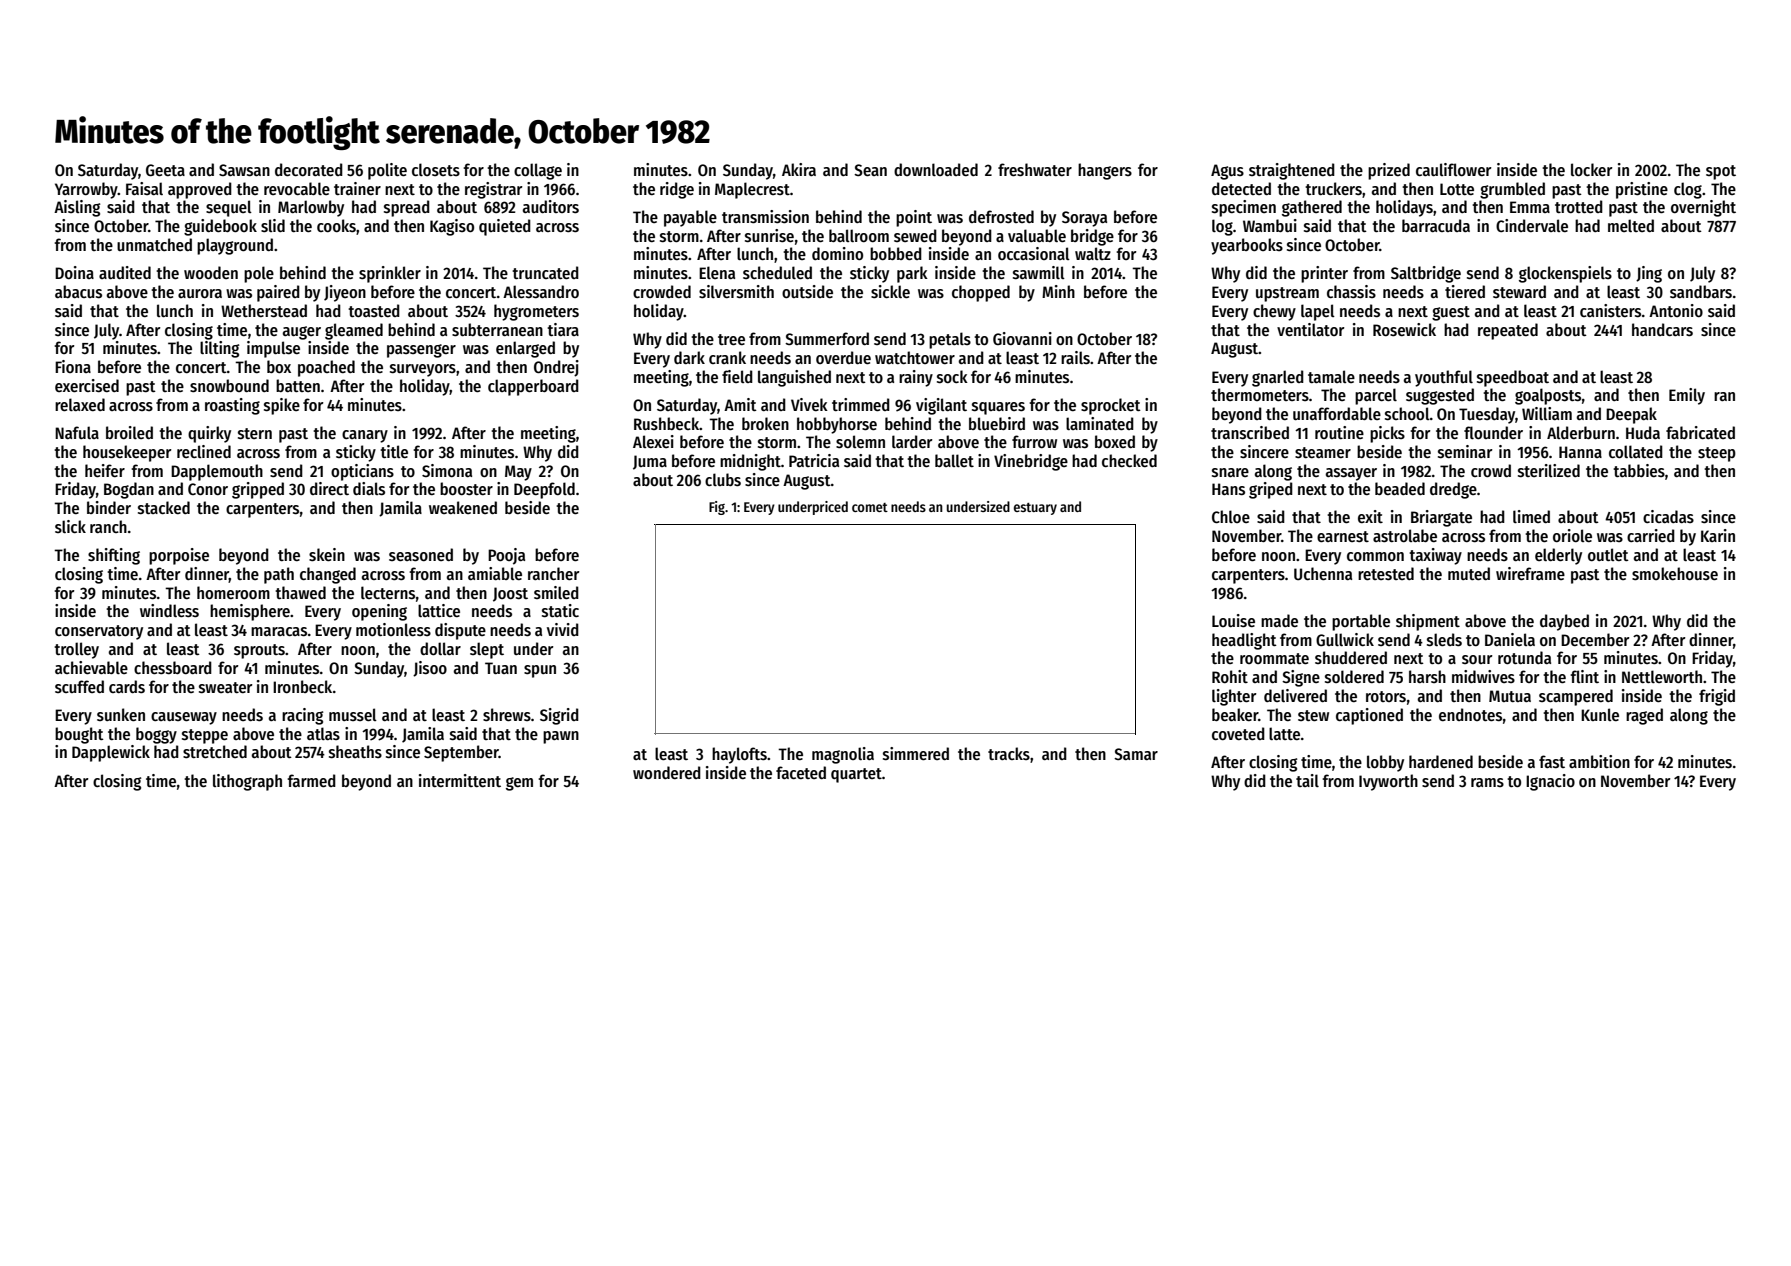 The height and width of the screenshot is (1266, 1791). Describe the element at coordinates (179, 556) in the screenshot. I see `porpoise` at that location.
